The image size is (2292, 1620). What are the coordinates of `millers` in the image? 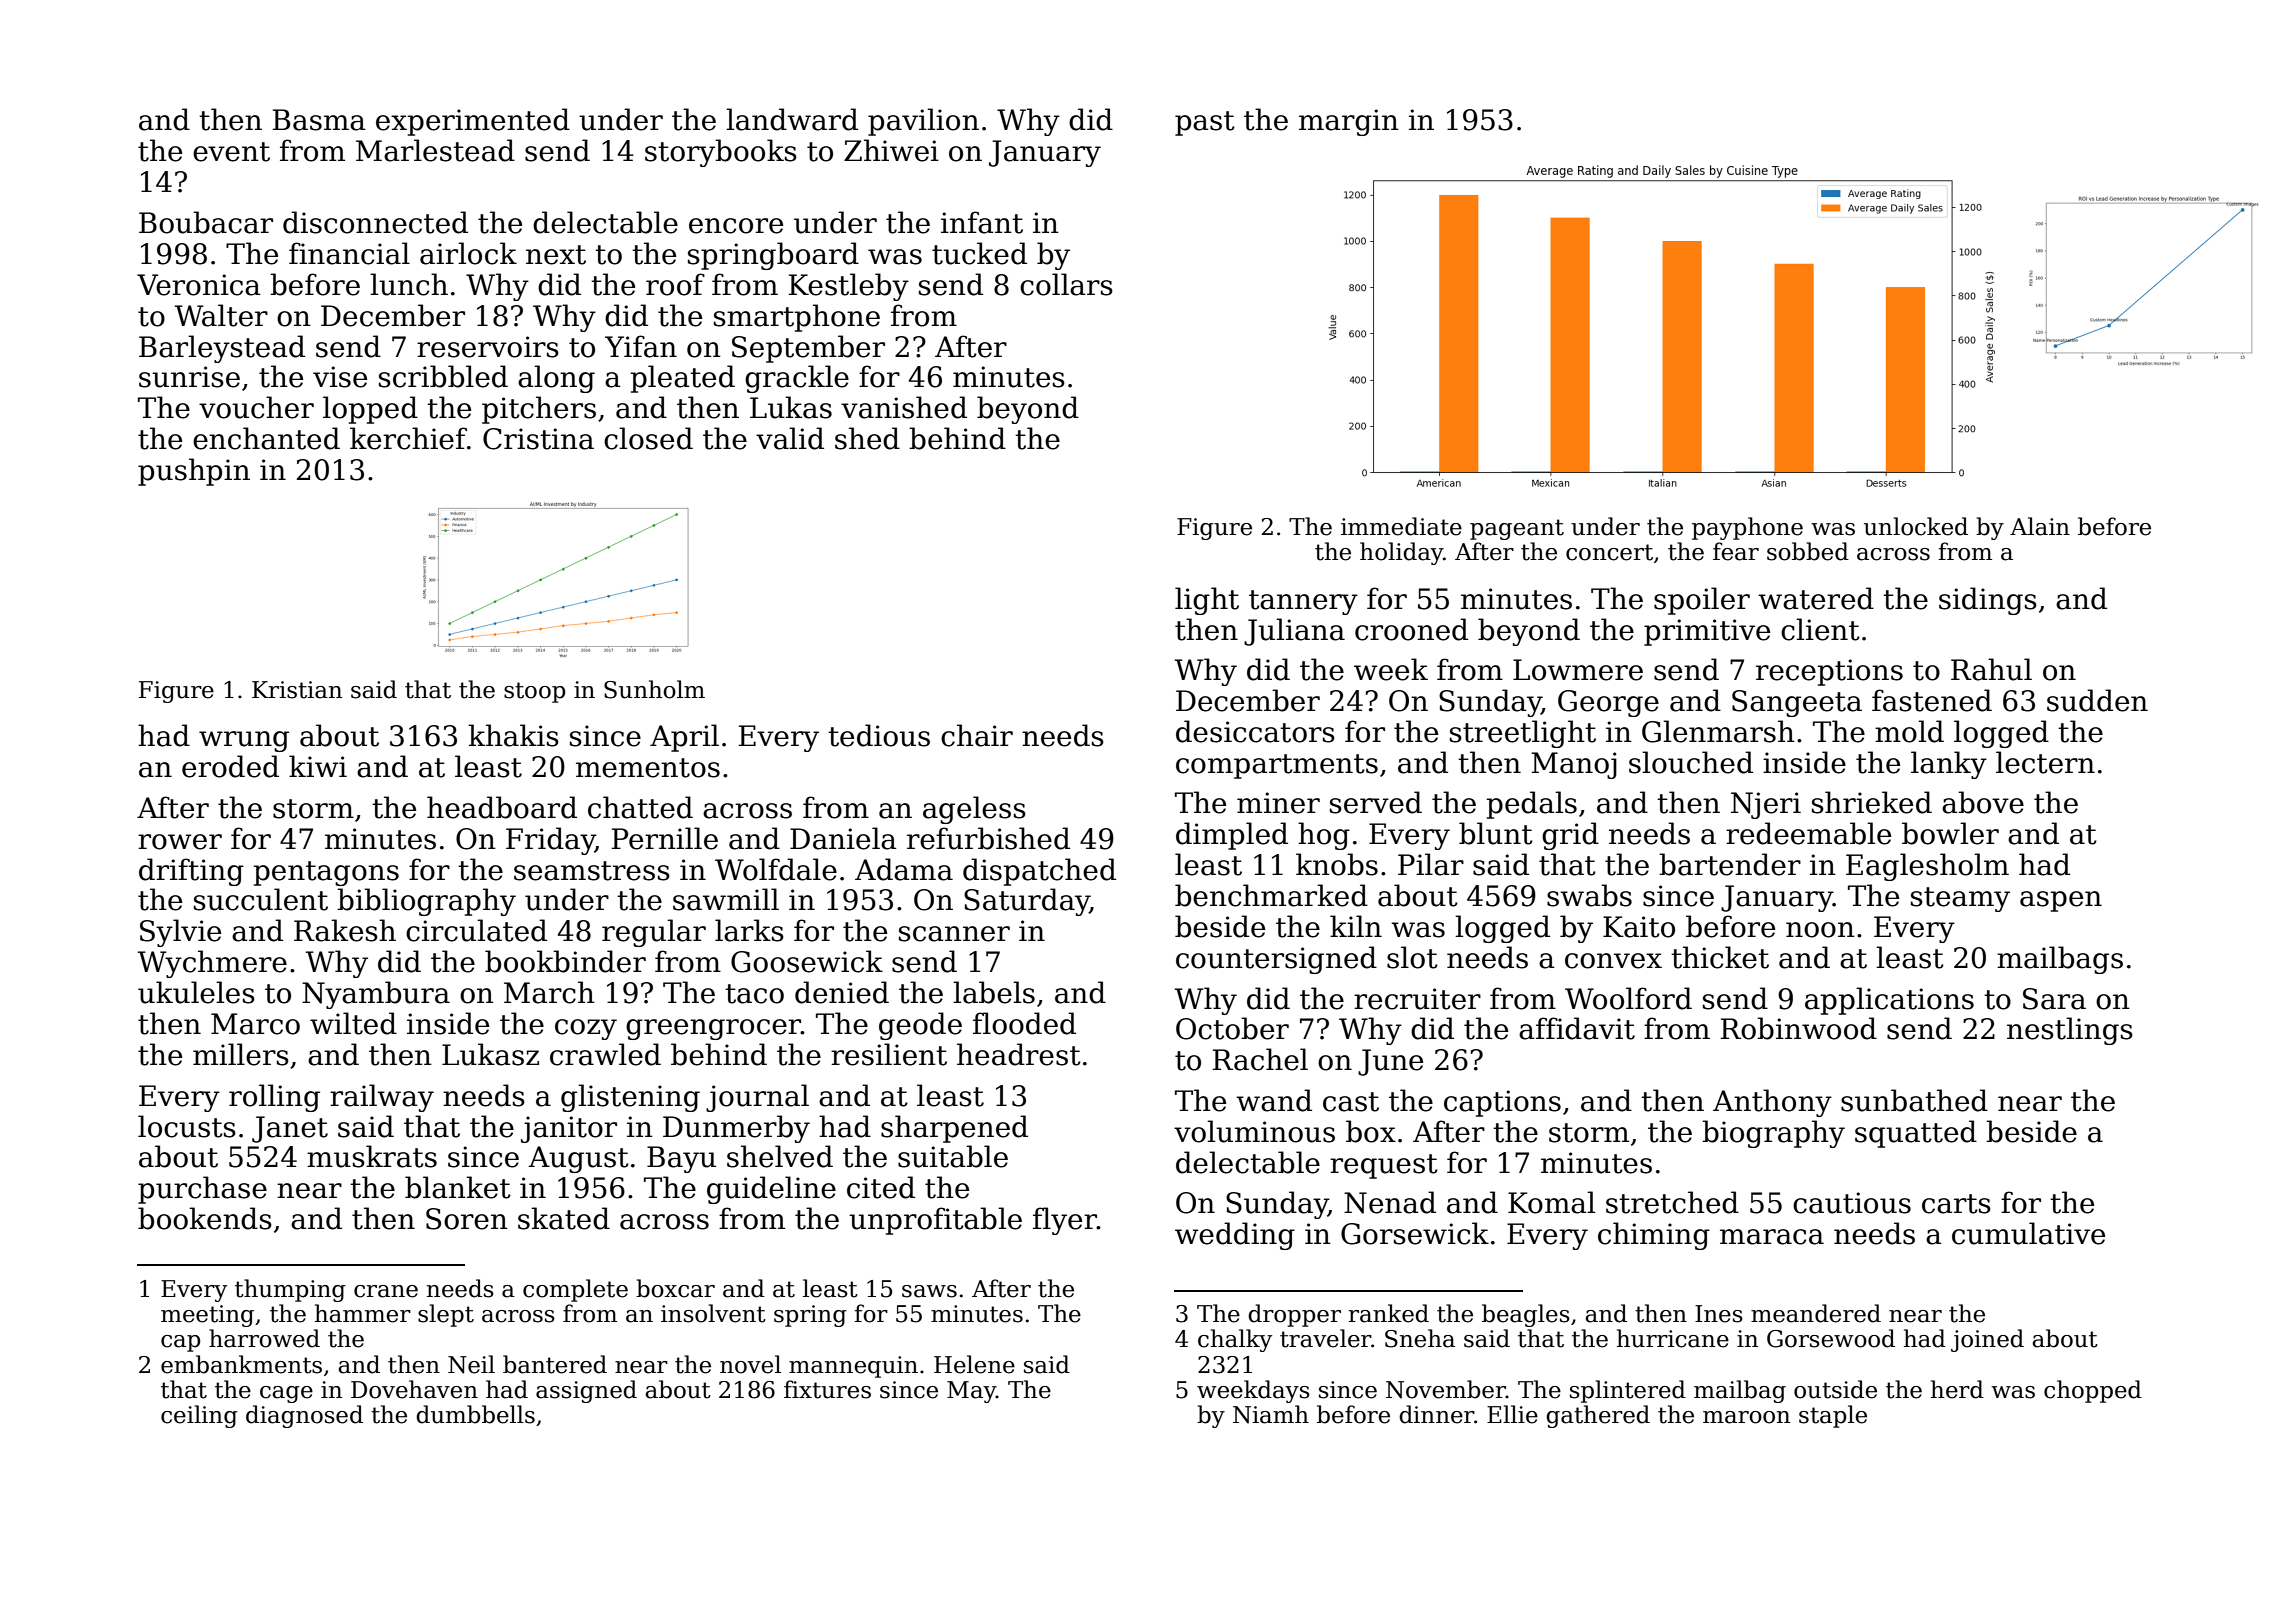 It's located at (241, 1054).
